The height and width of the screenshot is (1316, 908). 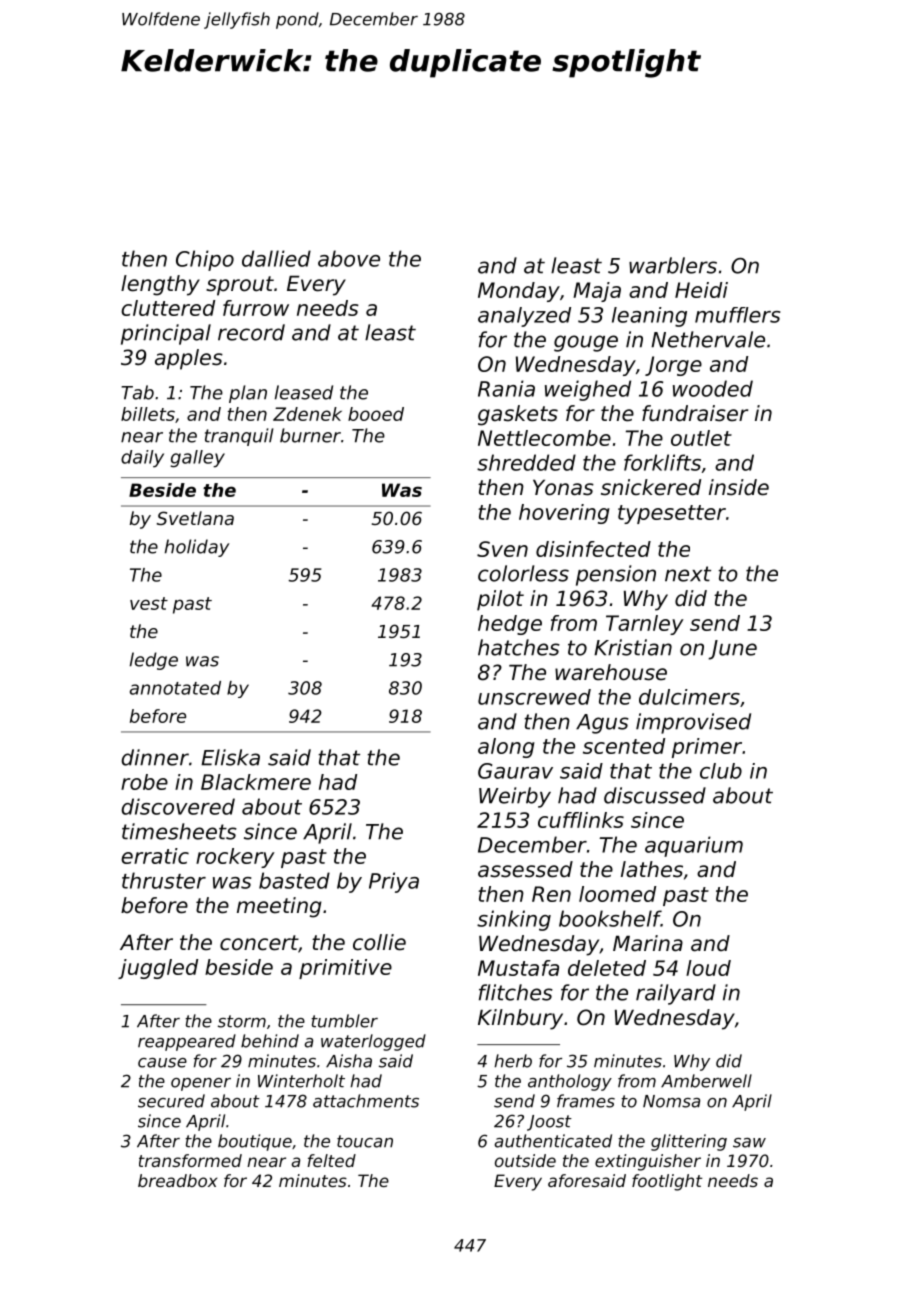 What do you see at coordinates (177, 1180) in the screenshot?
I see `breadbox` at bounding box center [177, 1180].
